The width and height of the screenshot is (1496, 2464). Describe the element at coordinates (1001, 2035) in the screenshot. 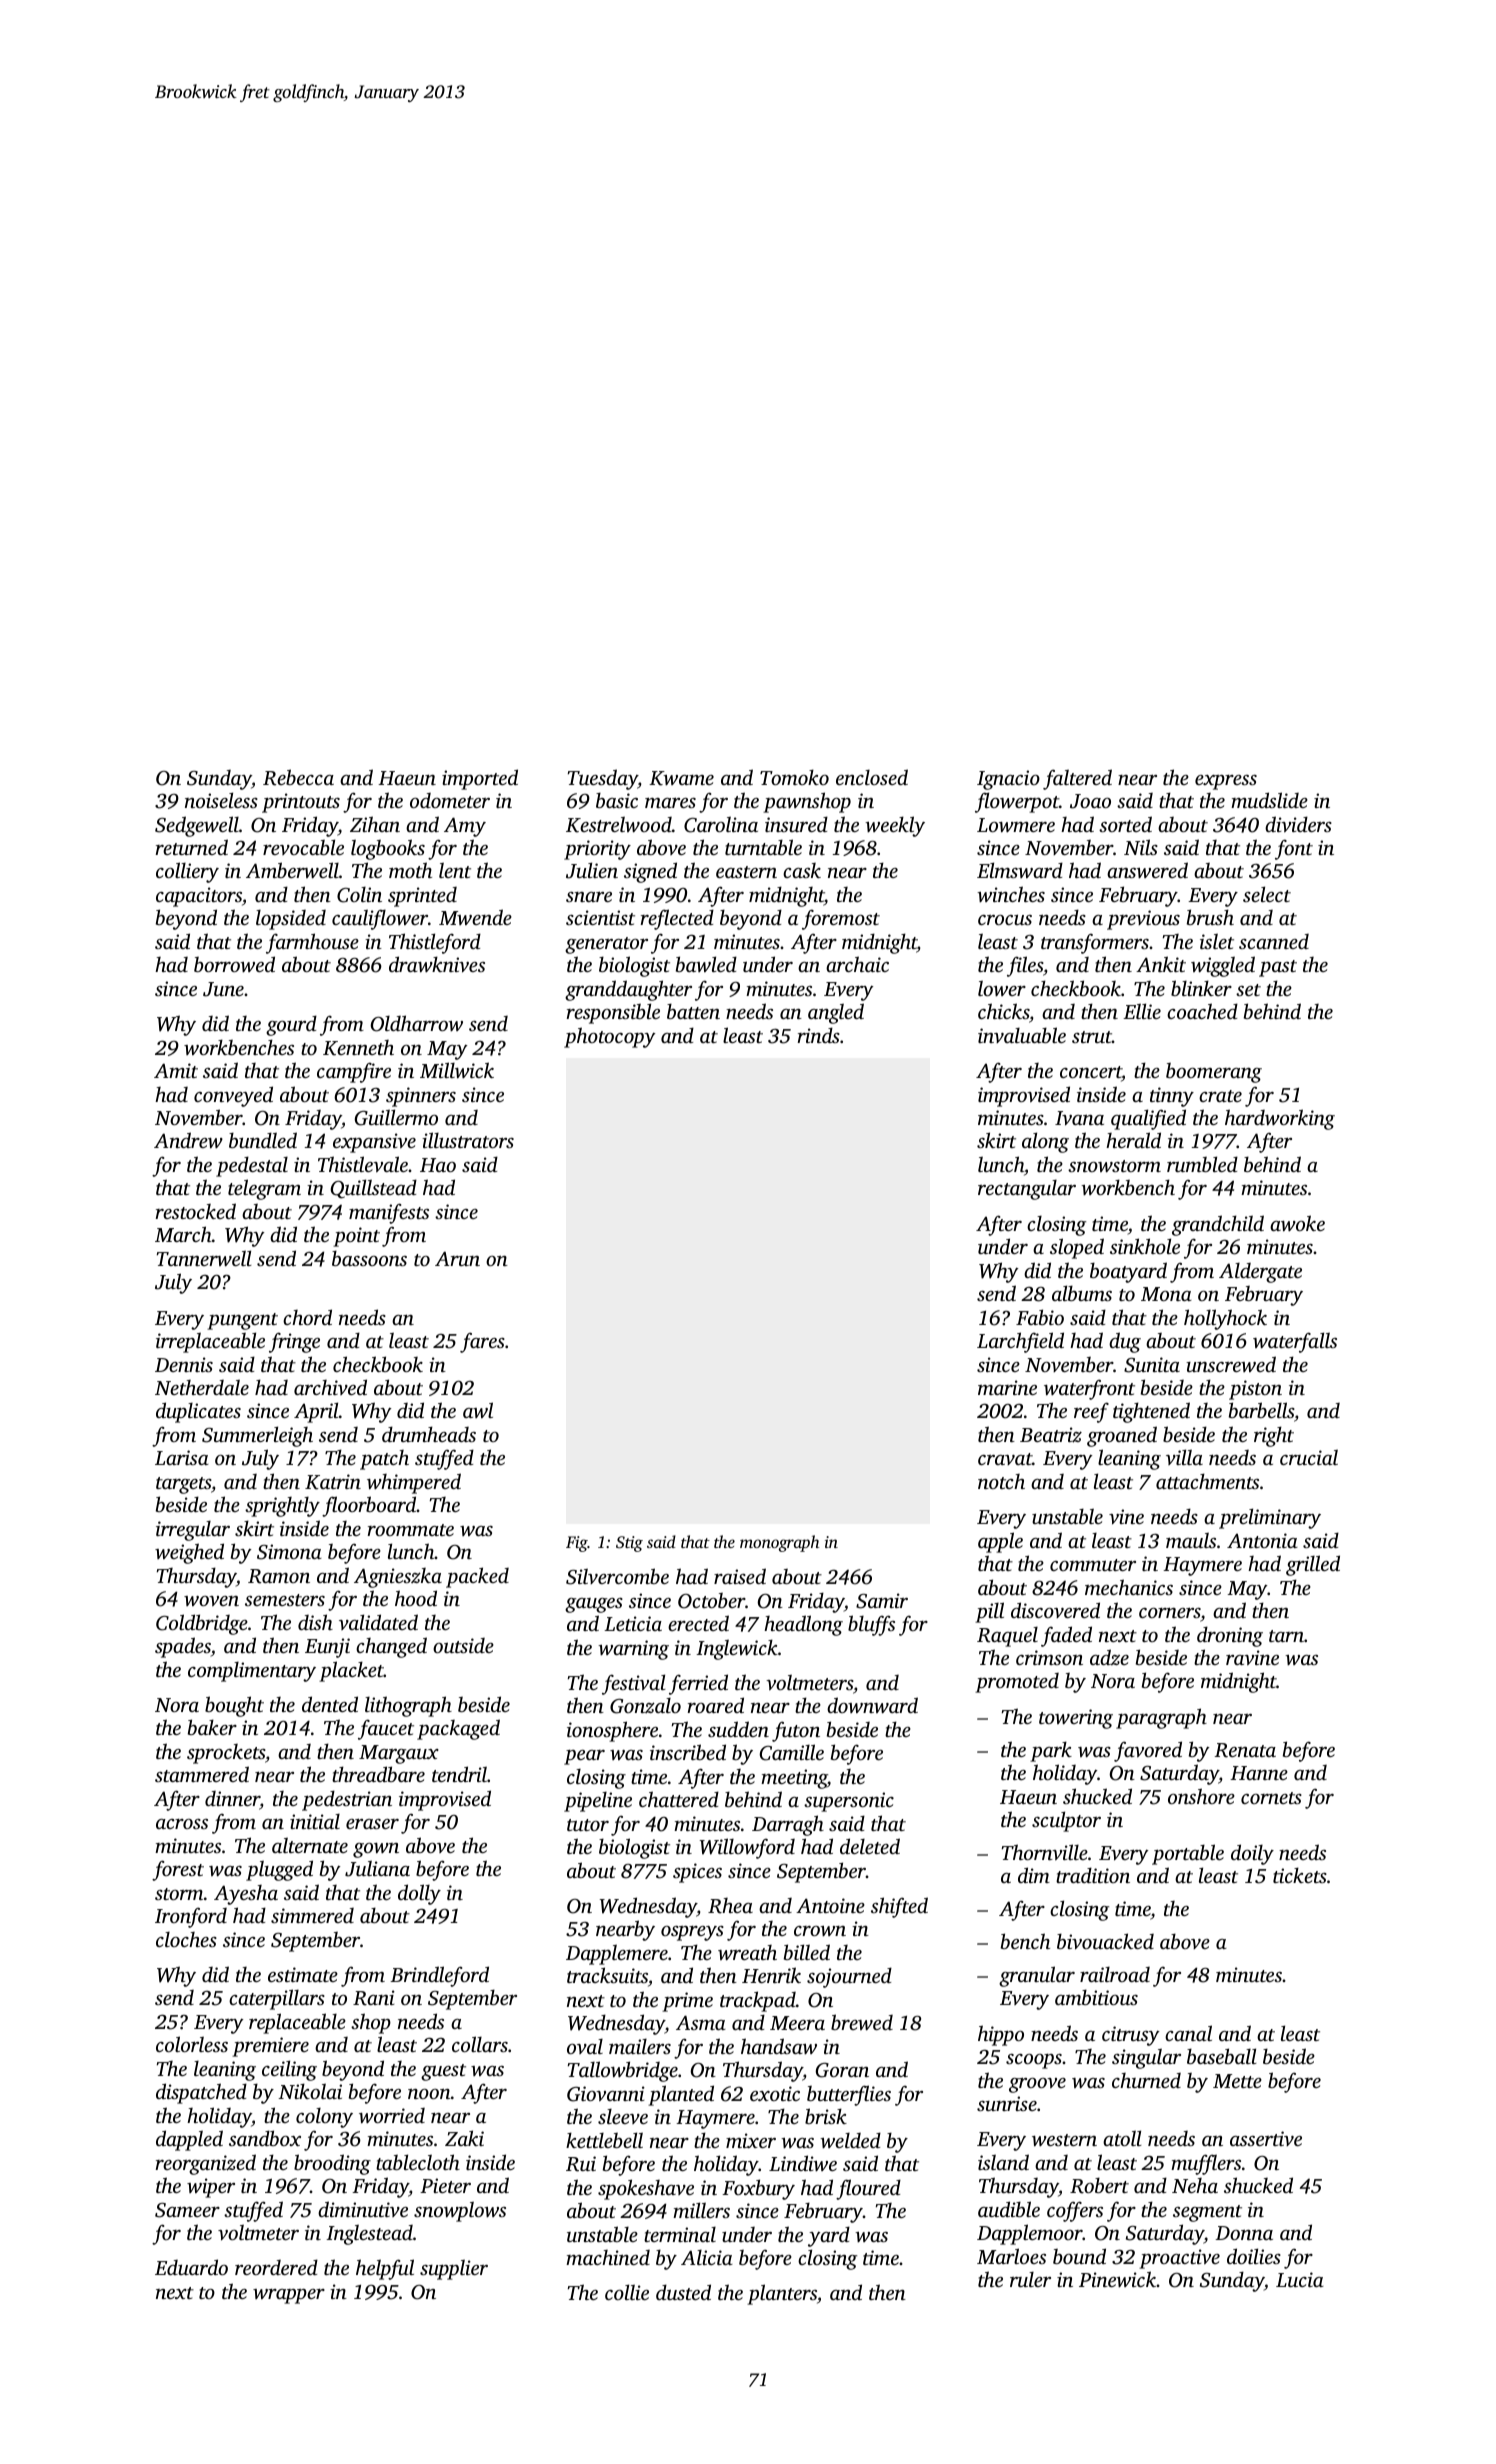

I see `hippo` at that location.
